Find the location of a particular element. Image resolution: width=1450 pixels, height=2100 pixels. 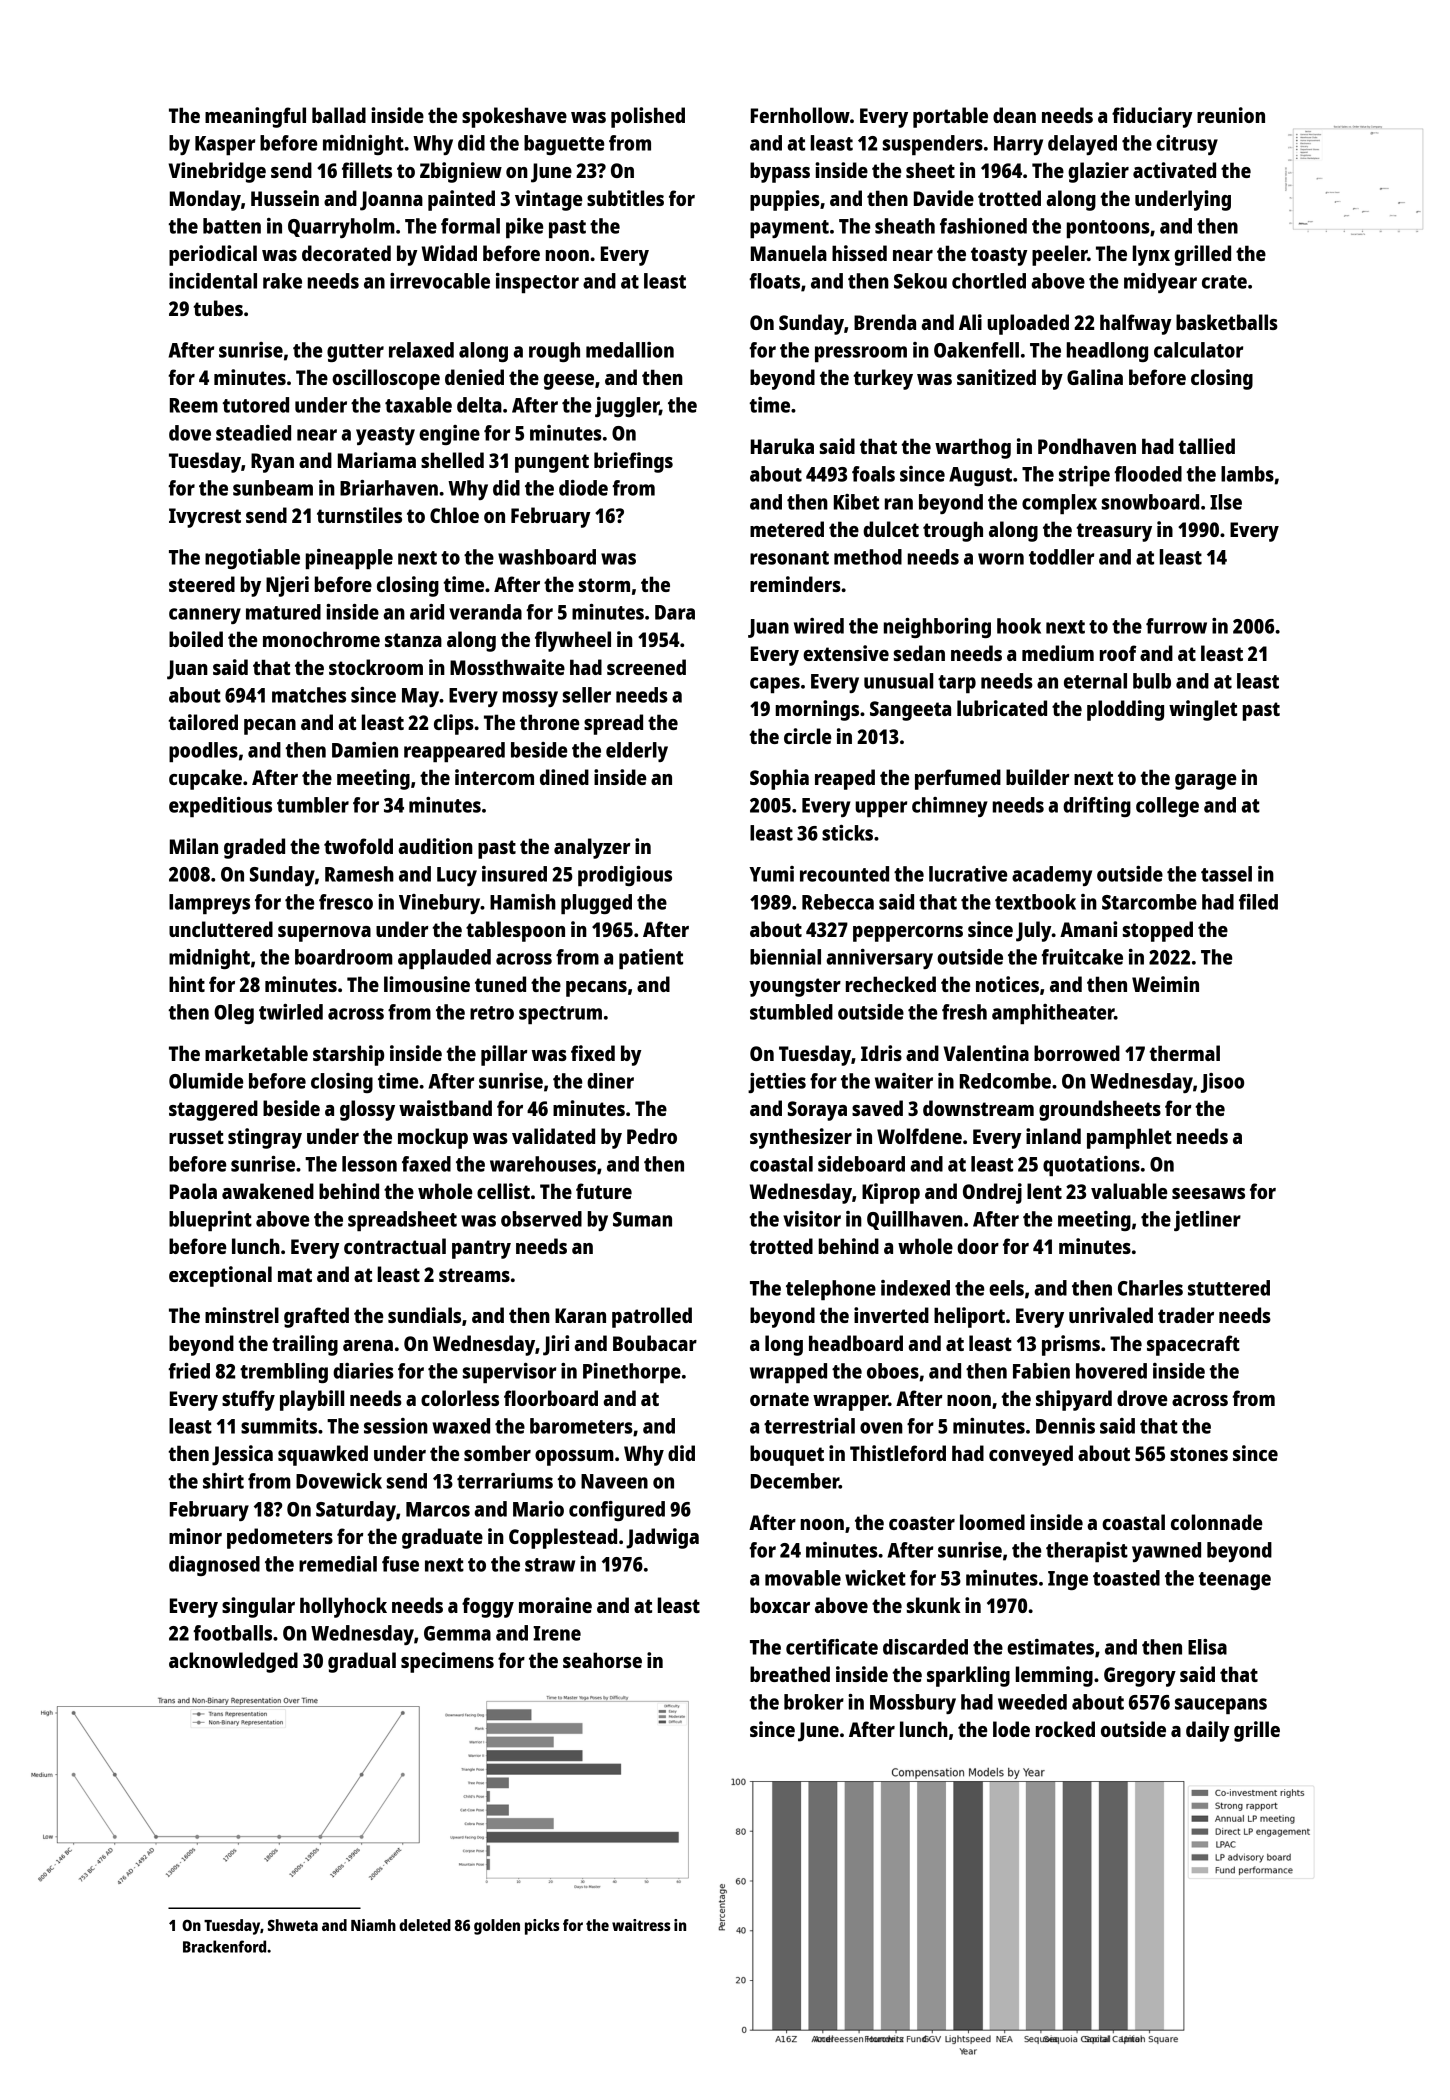

furrow is located at coordinates (1176, 626).
